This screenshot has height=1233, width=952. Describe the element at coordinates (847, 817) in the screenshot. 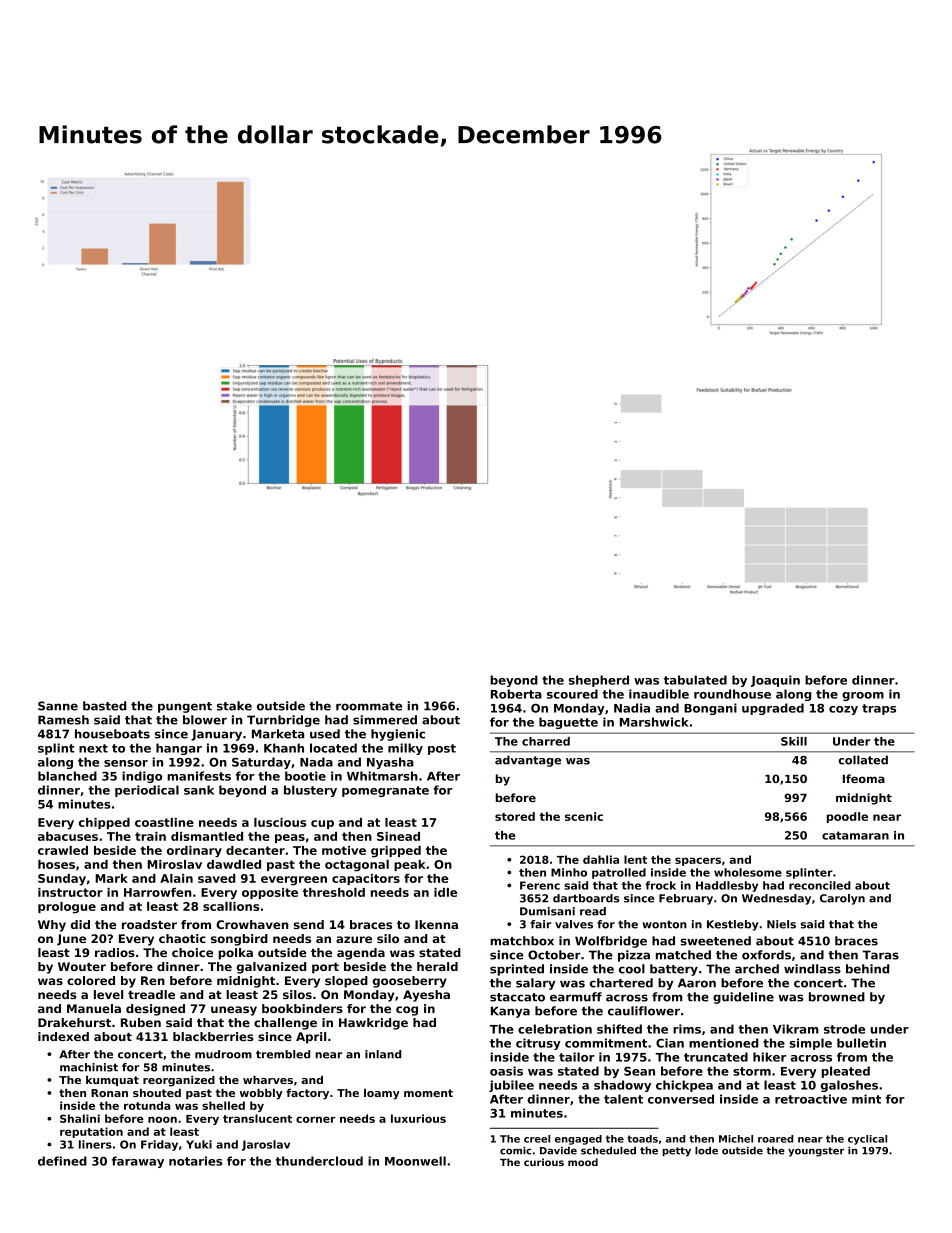

I see `poodle` at that location.
